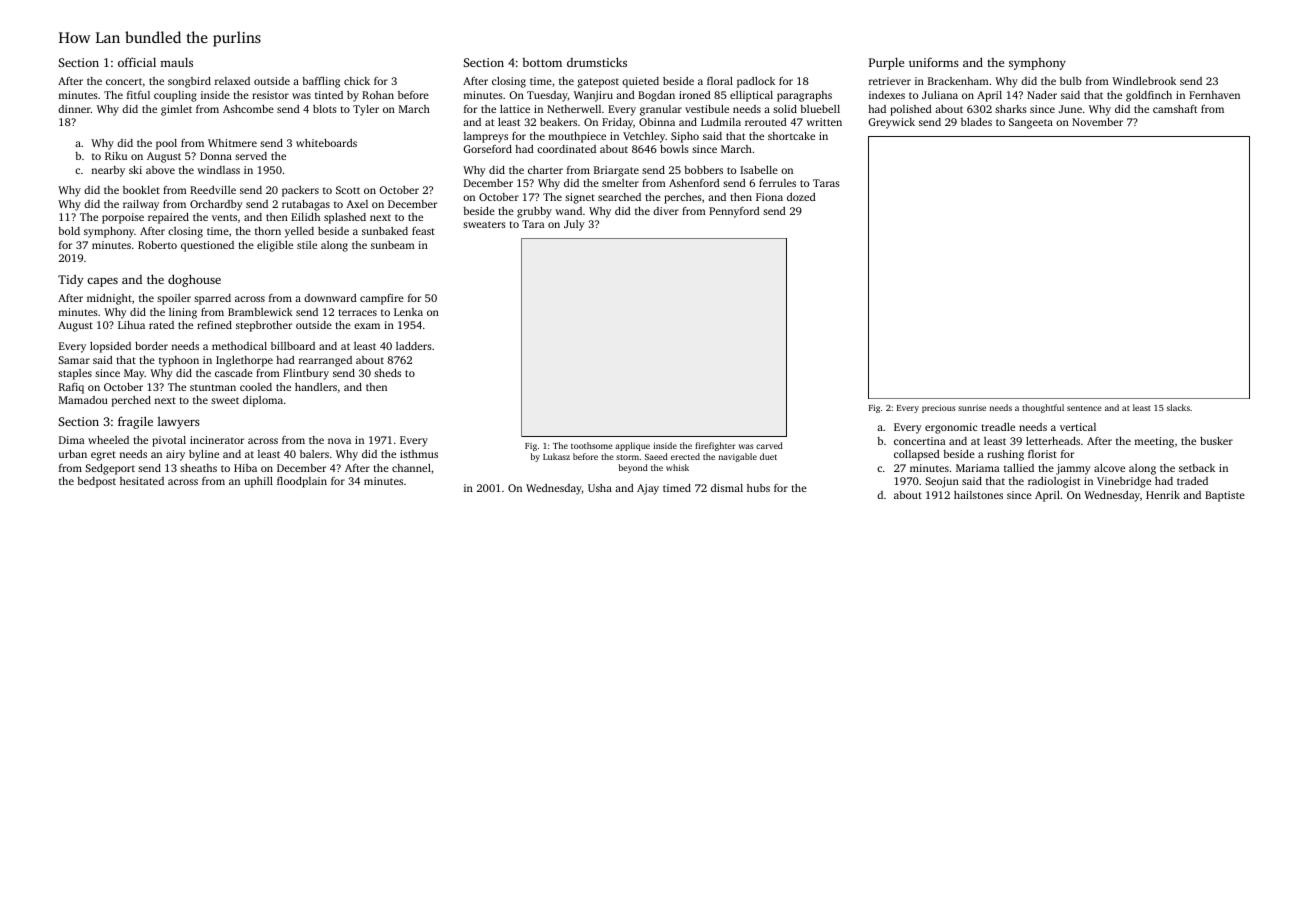  What do you see at coordinates (591, 445) in the image?
I see `toothsome` at bounding box center [591, 445].
